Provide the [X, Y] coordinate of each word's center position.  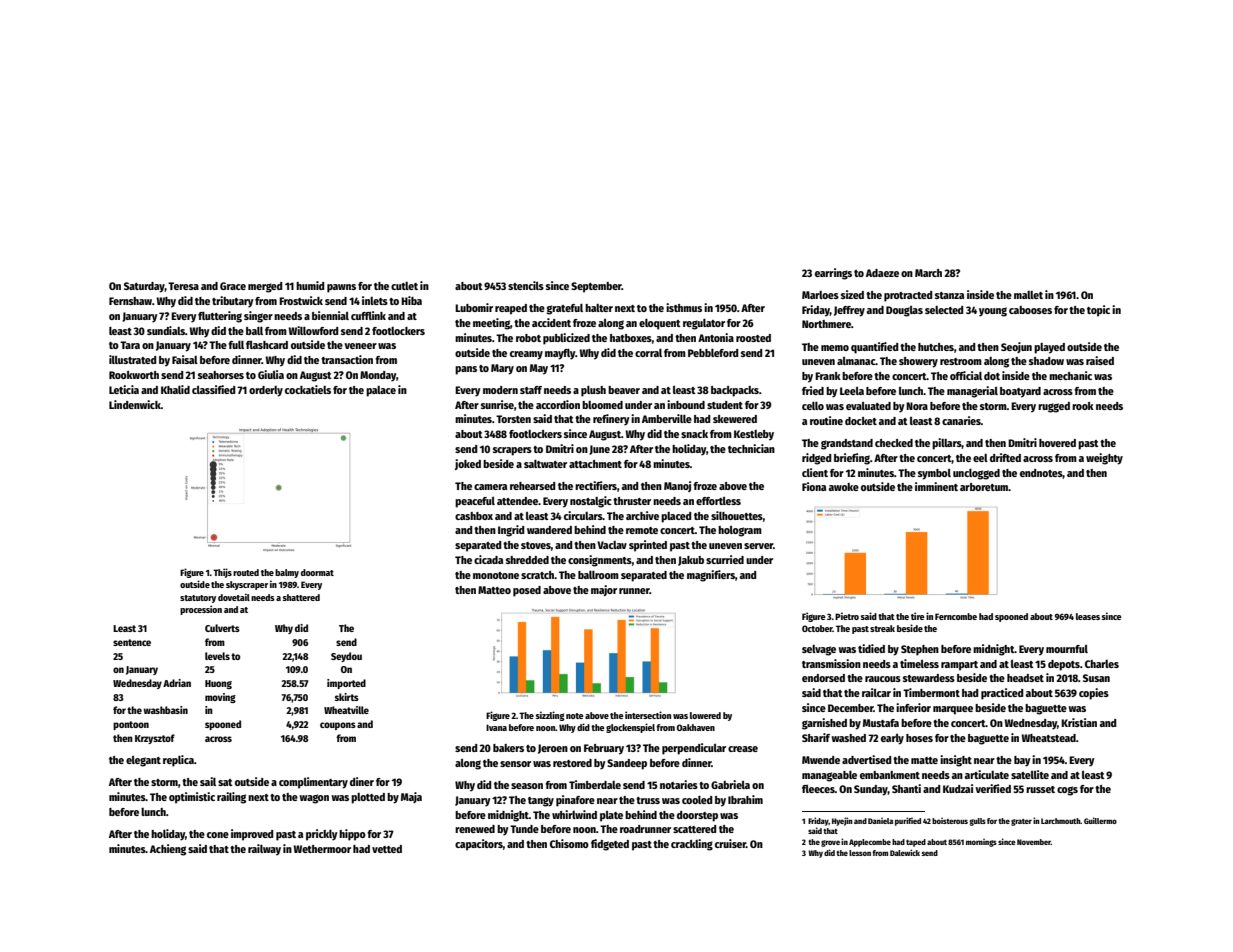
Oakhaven [696, 727]
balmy [287, 573]
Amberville [667, 418]
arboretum [984, 487]
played [1049, 348]
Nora [917, 406]
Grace [233, 286]
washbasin [165, 710]
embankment [890, 775]
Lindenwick [135, 404]
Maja [411, 797]
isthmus [684, 307]
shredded [527, 560]
